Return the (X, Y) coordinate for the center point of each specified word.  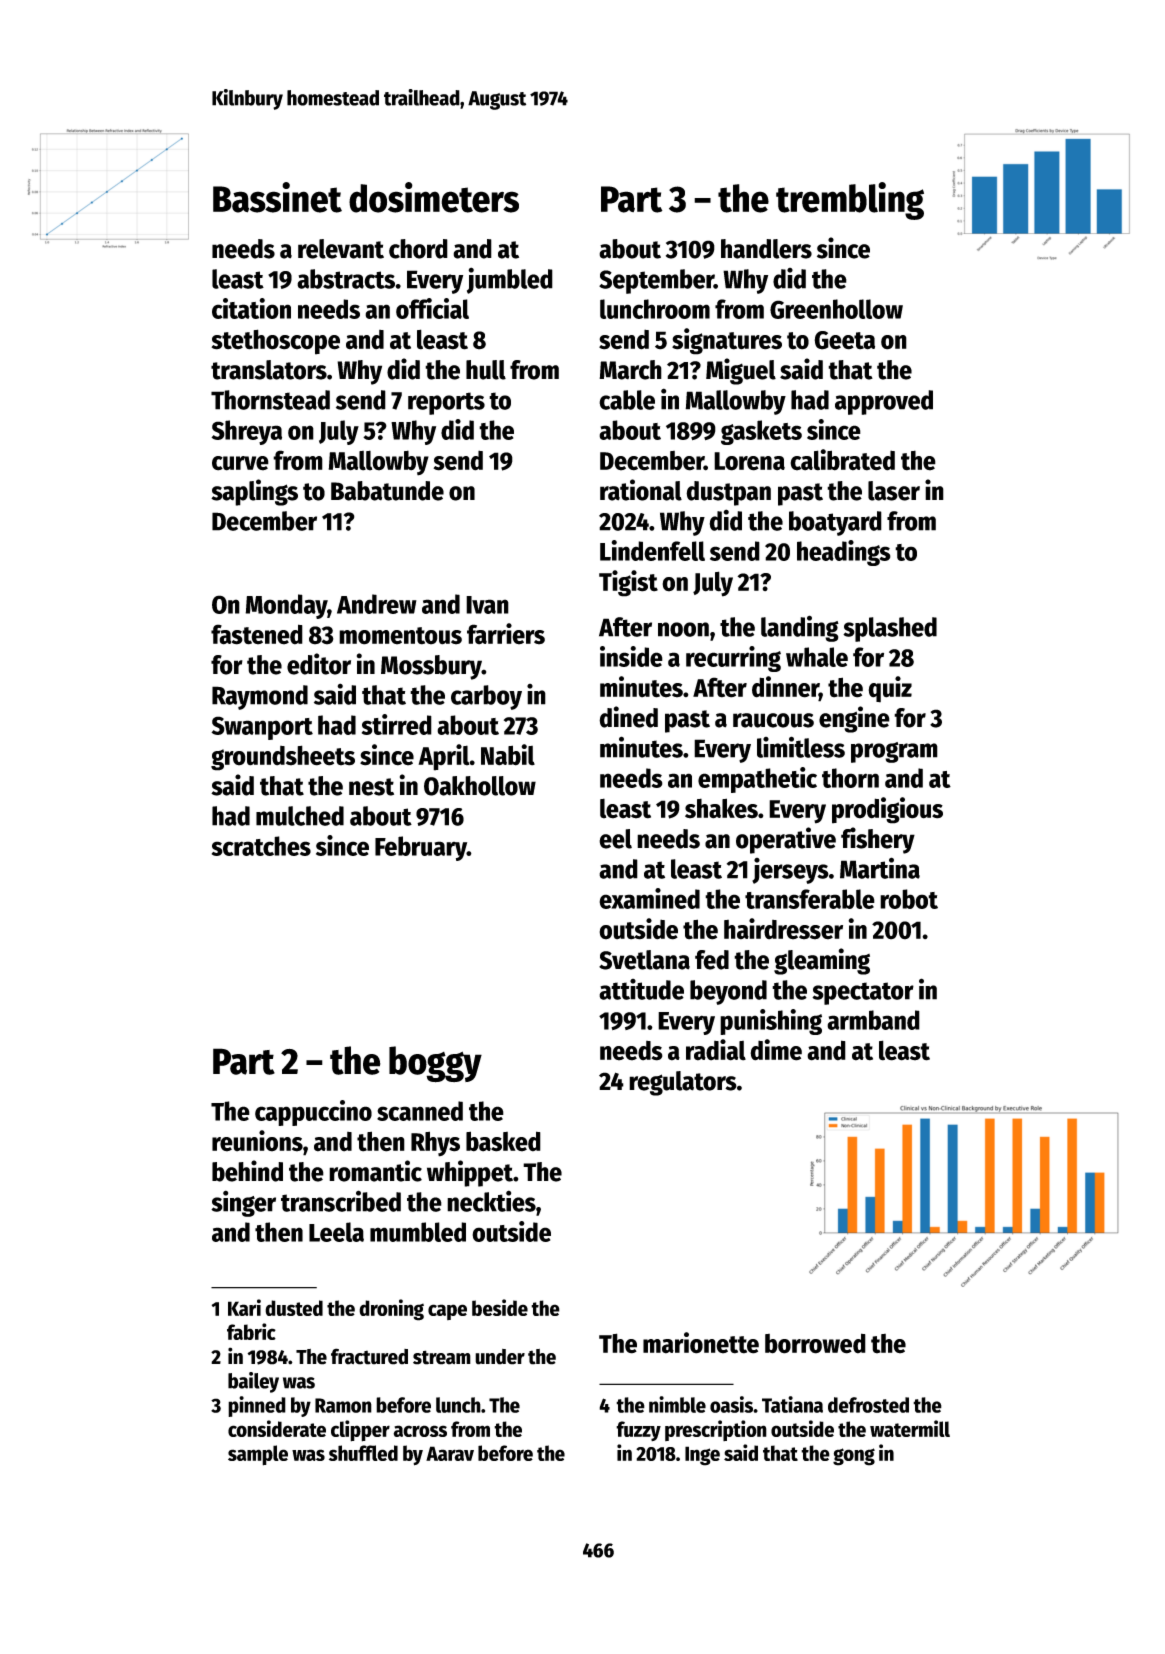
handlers (766, 249)
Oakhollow (480, 786)
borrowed (815, 1343)
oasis (732, 1404)
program (894, 752)
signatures (727, 341)
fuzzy (638, 1431)
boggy (435, 1064)
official (432, 308)
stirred (397, 724)
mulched (300, 816)
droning (391, 1310)
